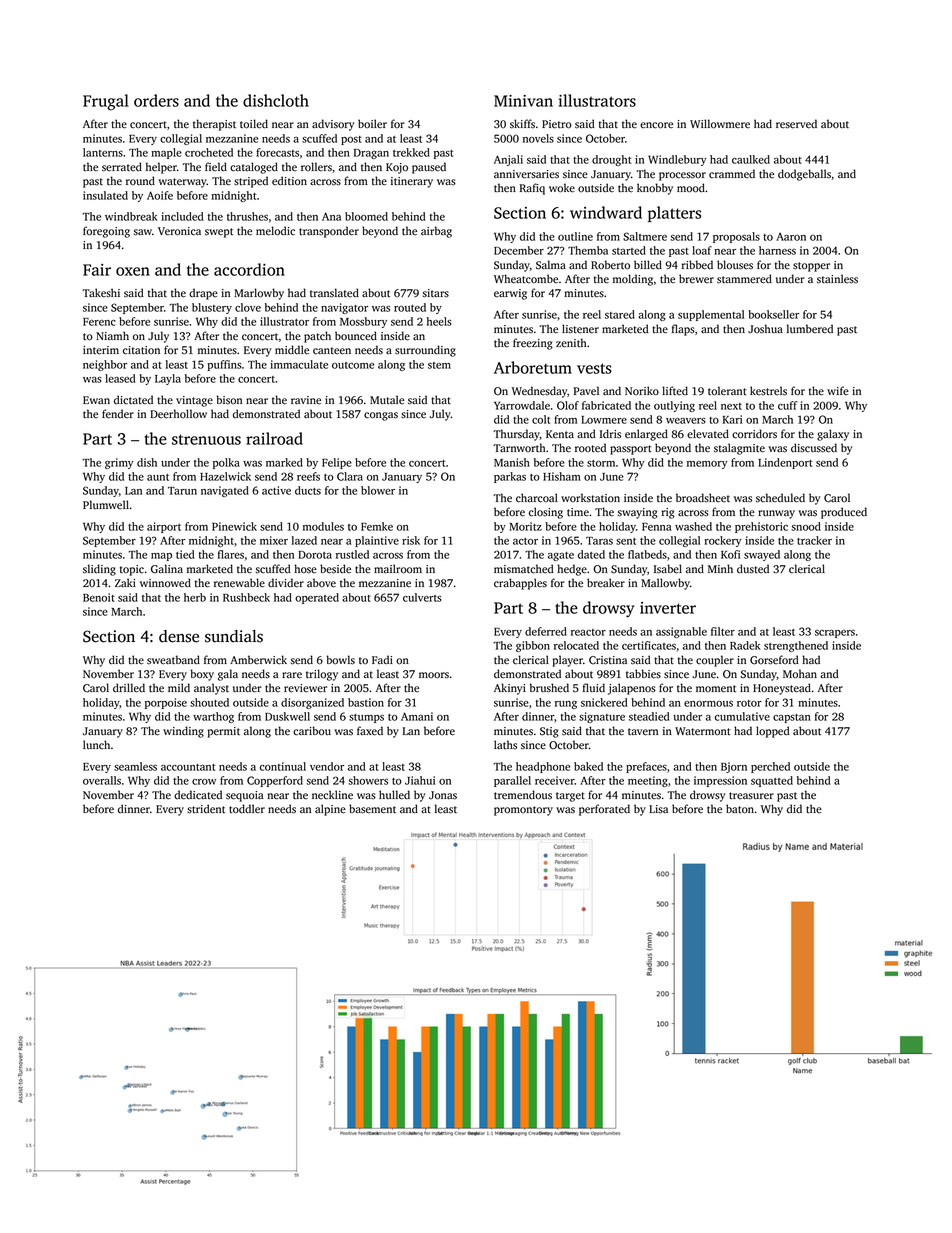 Image resolution: width=952 pixels, height=1233 pixels. I want to click on Minivan, so click(523, 101).
